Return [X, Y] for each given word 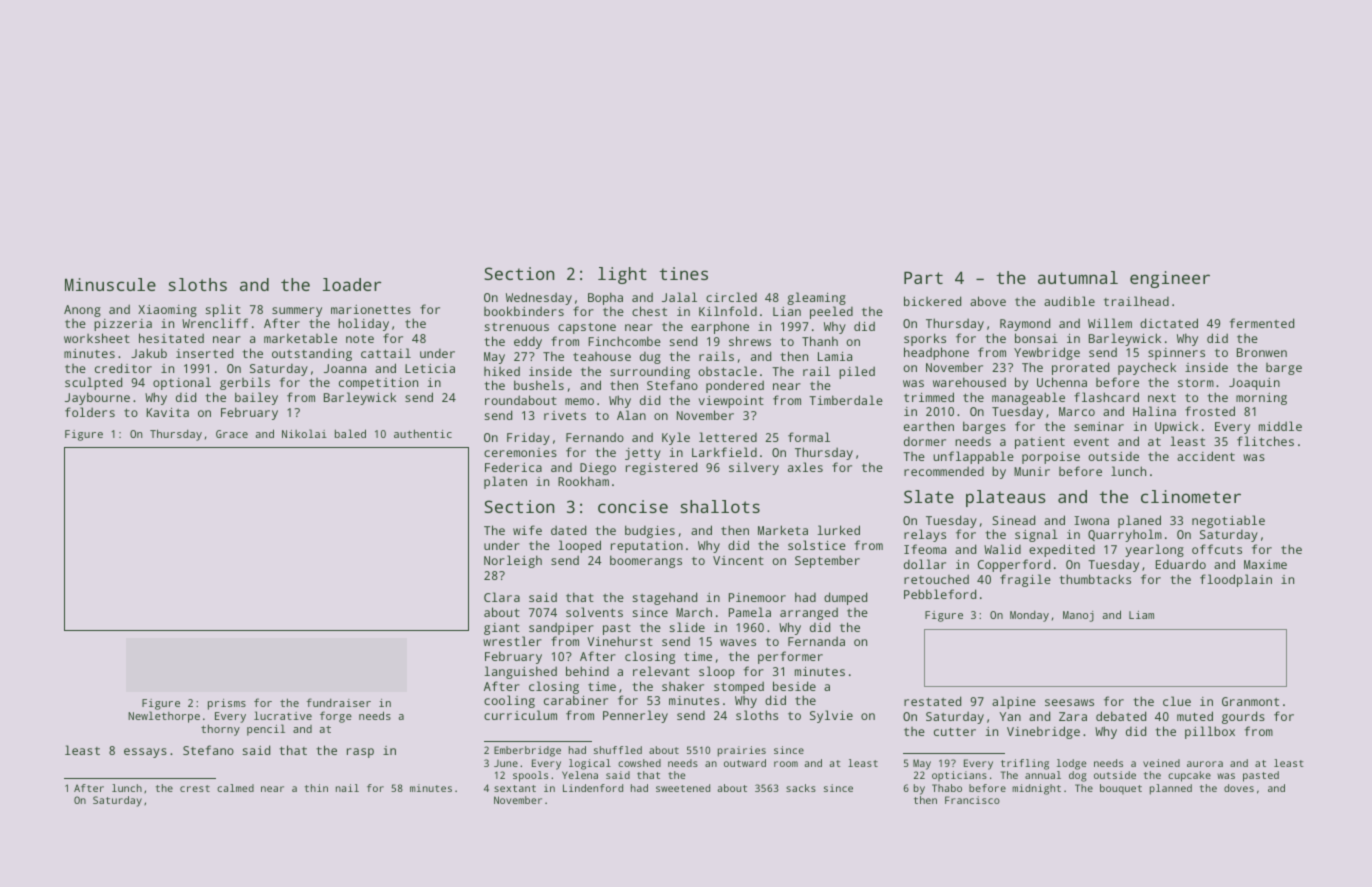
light [622, 275]
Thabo [947, 788]
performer [790, 657]
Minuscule [110, 284]
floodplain [1236, 580]
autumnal [1078, 277]
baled [350, 433]
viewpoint [731, 402]
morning [1261, 399]
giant [502, 629]
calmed [235, 788]
